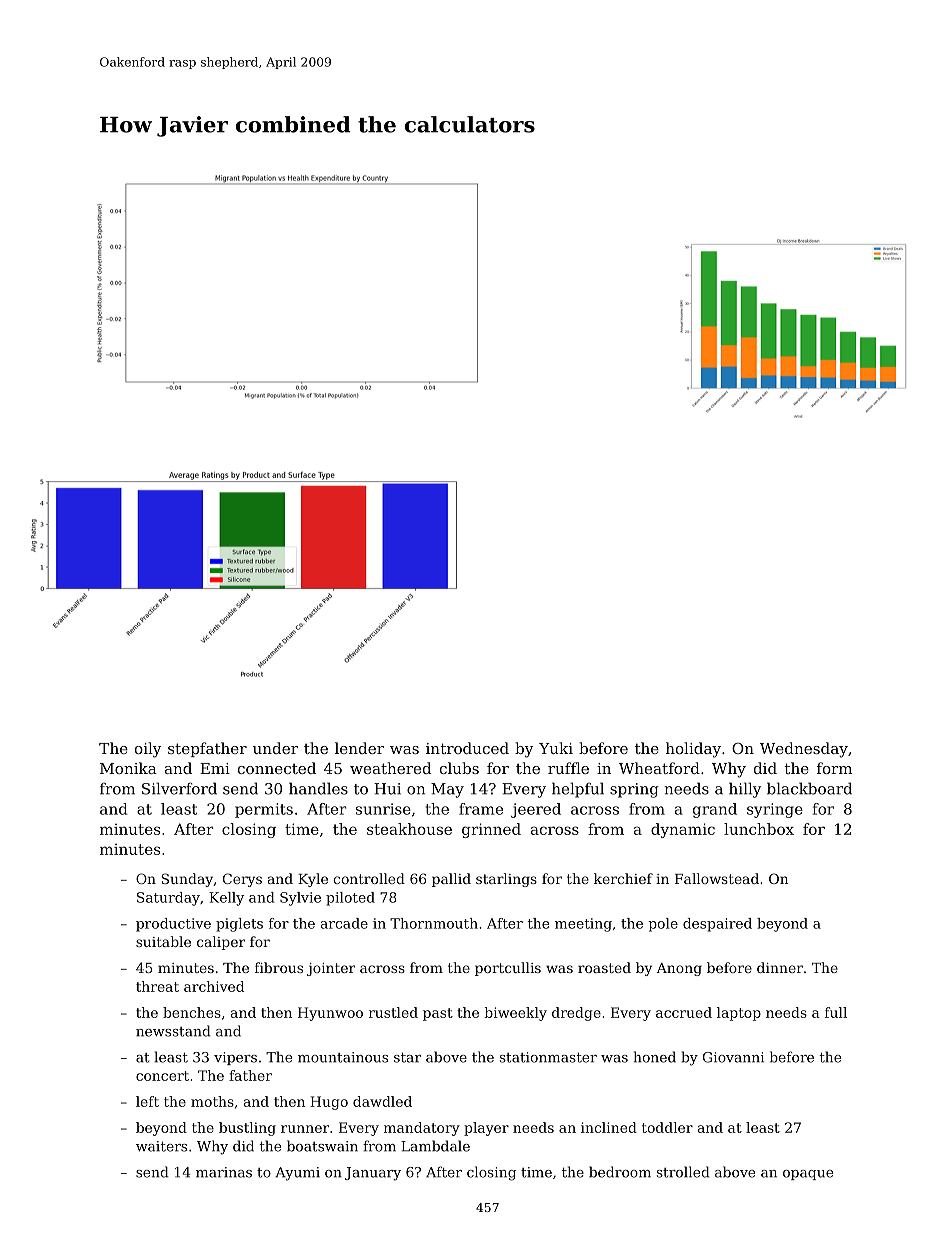 This screenshot has width=952, height=1233. What do you see at coordinates (162, 1076) in the screenshot?
I see `concert` at bounding box center [162, 1076].
